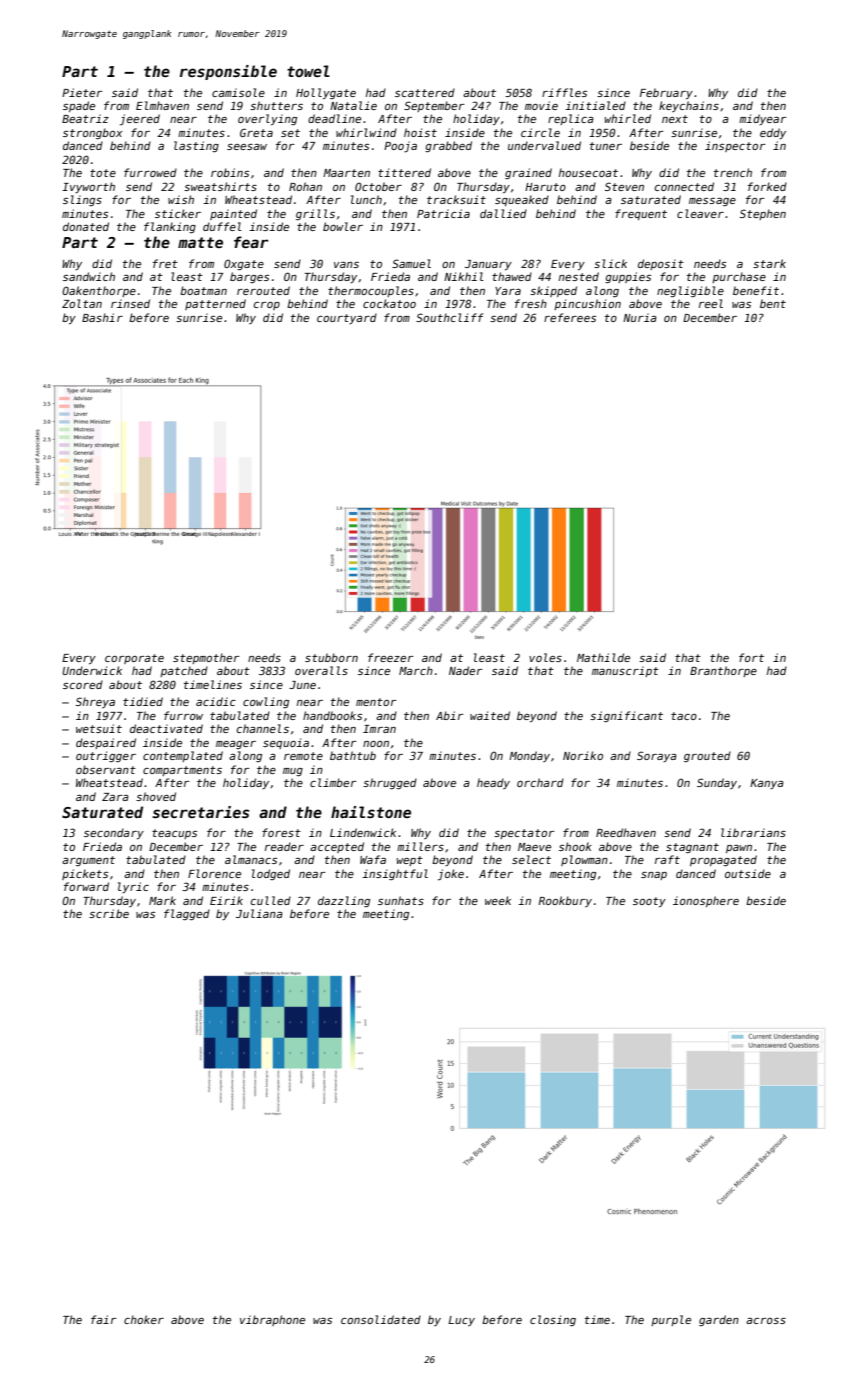 This image has height=1400, width=849. What do you see at coordinates (462, 1321) in the image?
I see `Lucy` at bounding box center [462, 1321].
